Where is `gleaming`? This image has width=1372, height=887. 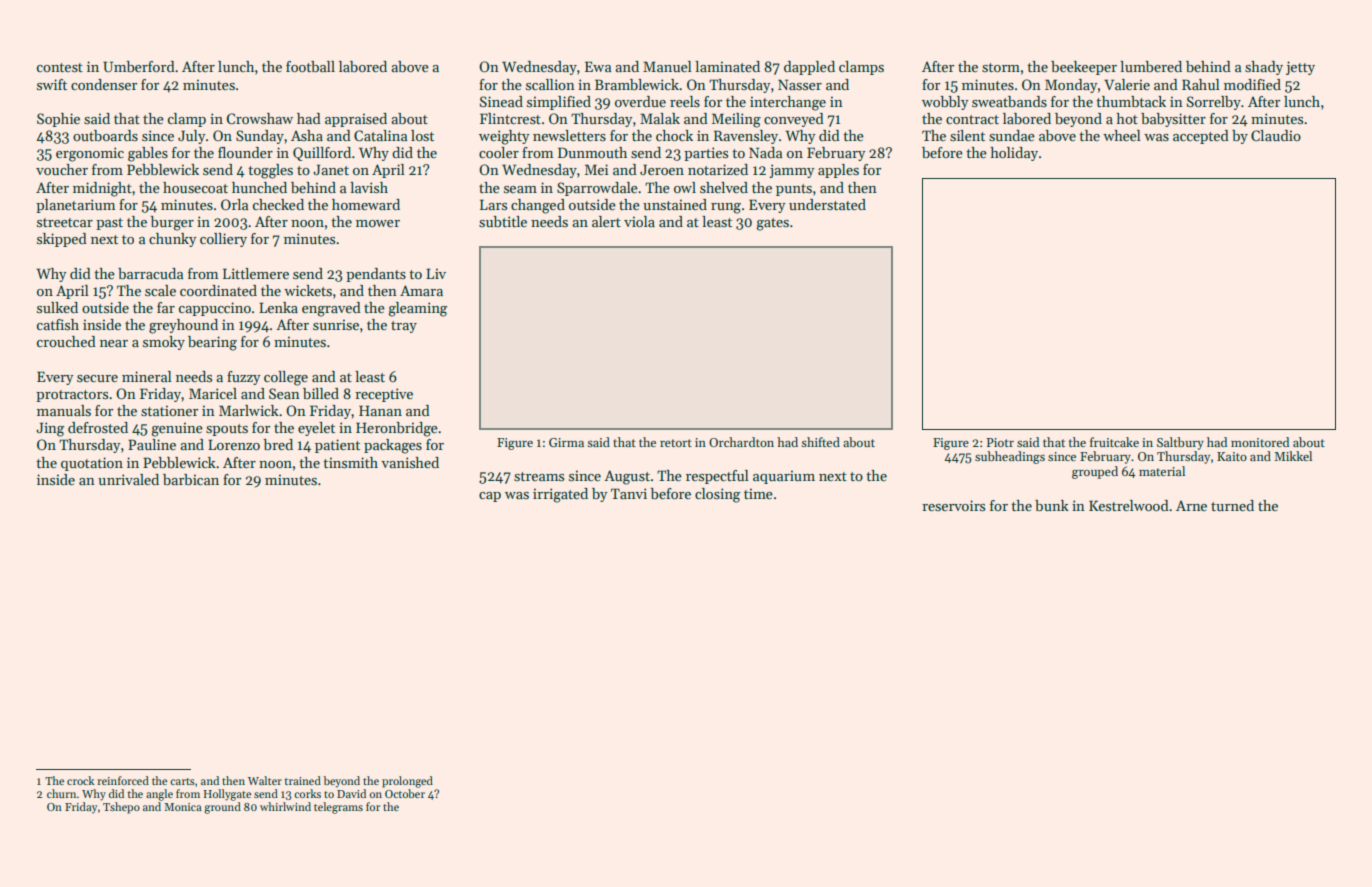
gleaming is located at coordinates (418, 309).
